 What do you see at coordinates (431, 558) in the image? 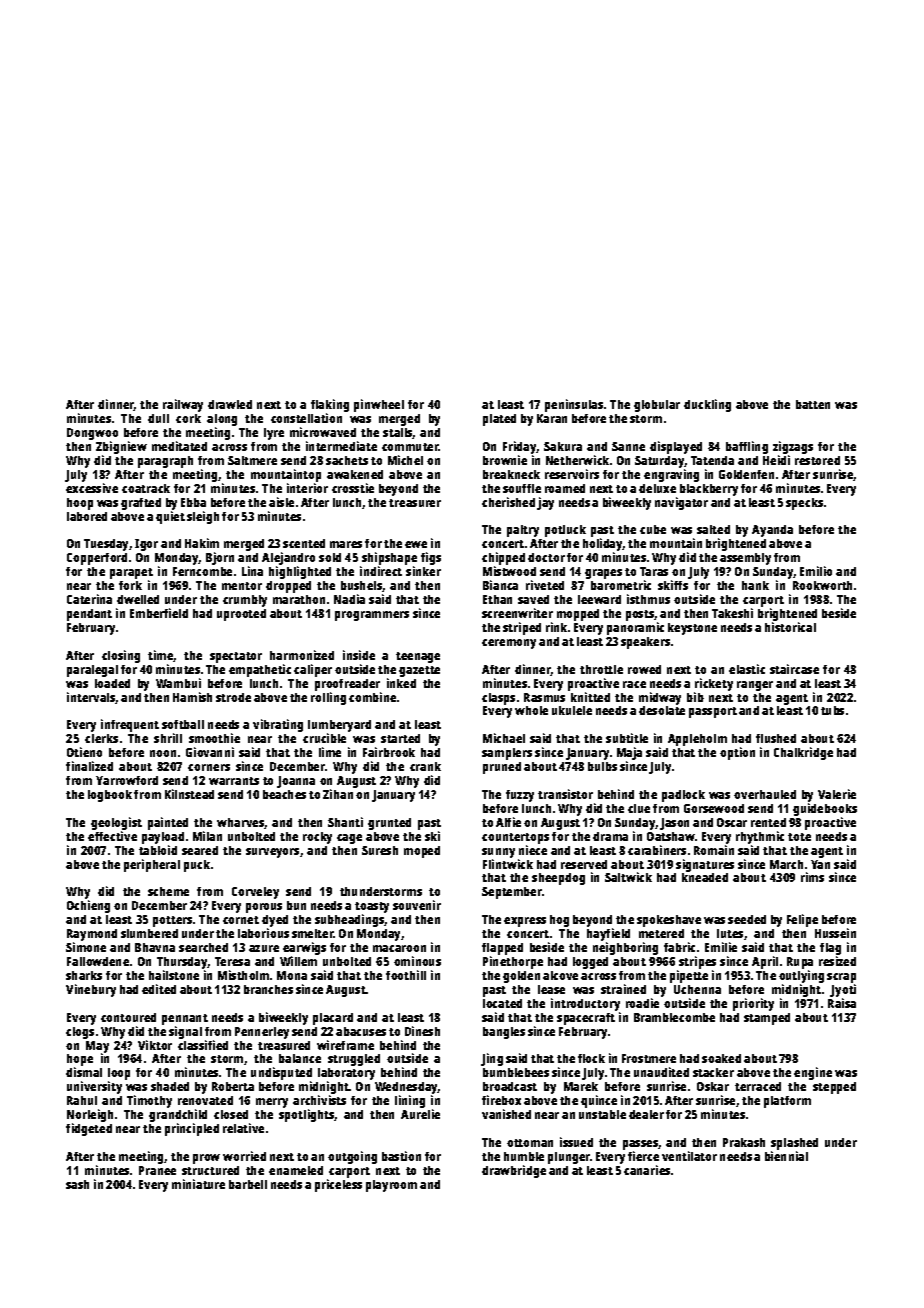
I see `figs` at bounding box center [431, 558].
